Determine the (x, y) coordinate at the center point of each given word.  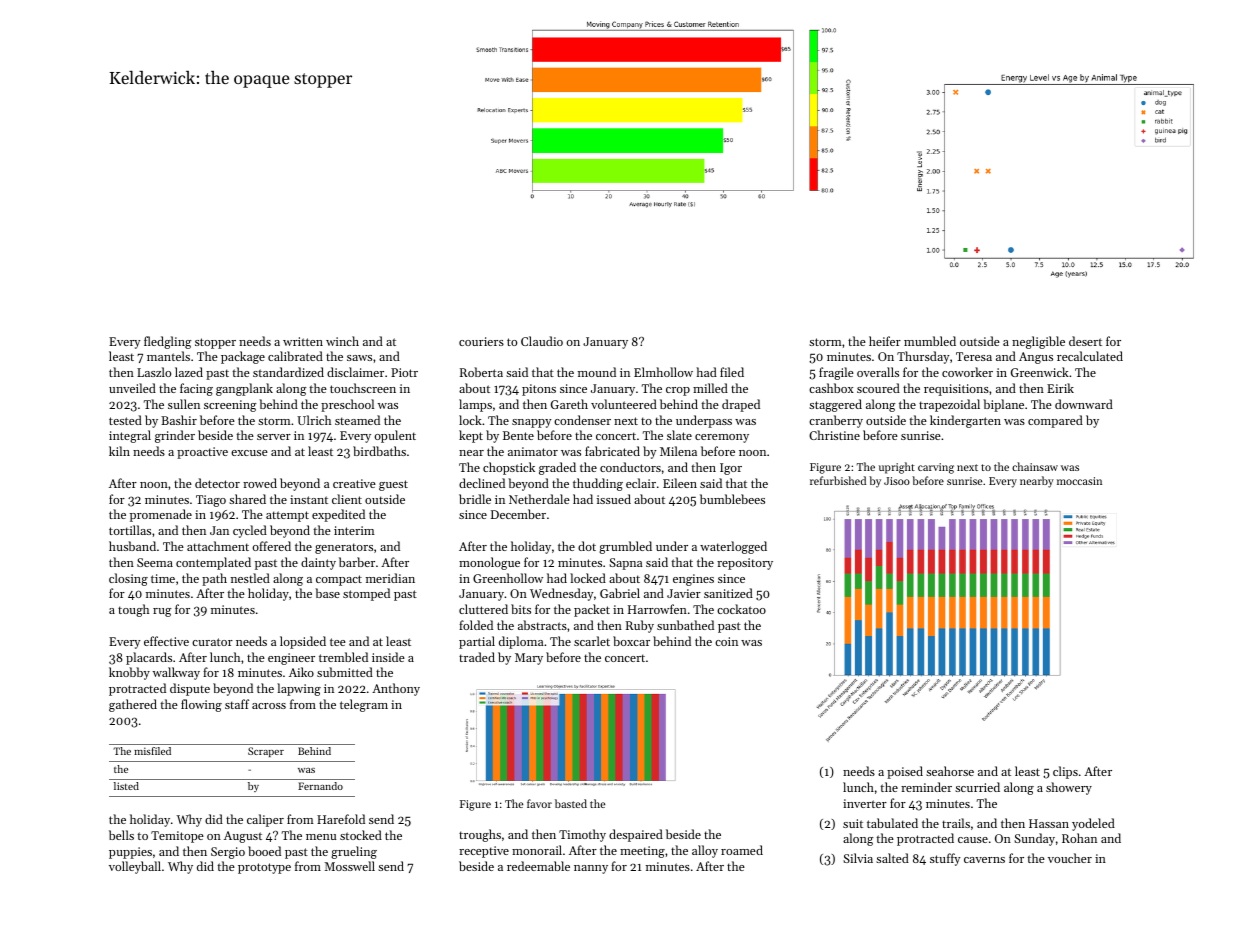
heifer (885, 341)
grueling (354, 852)
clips (1065, 772)
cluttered (483, 609)
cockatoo (741, 609)
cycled (250, 531)
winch (342, 341)
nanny (591, 869)
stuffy (945, 859)
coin (726, 641)
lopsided (303, 642)
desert (1085, 341)
